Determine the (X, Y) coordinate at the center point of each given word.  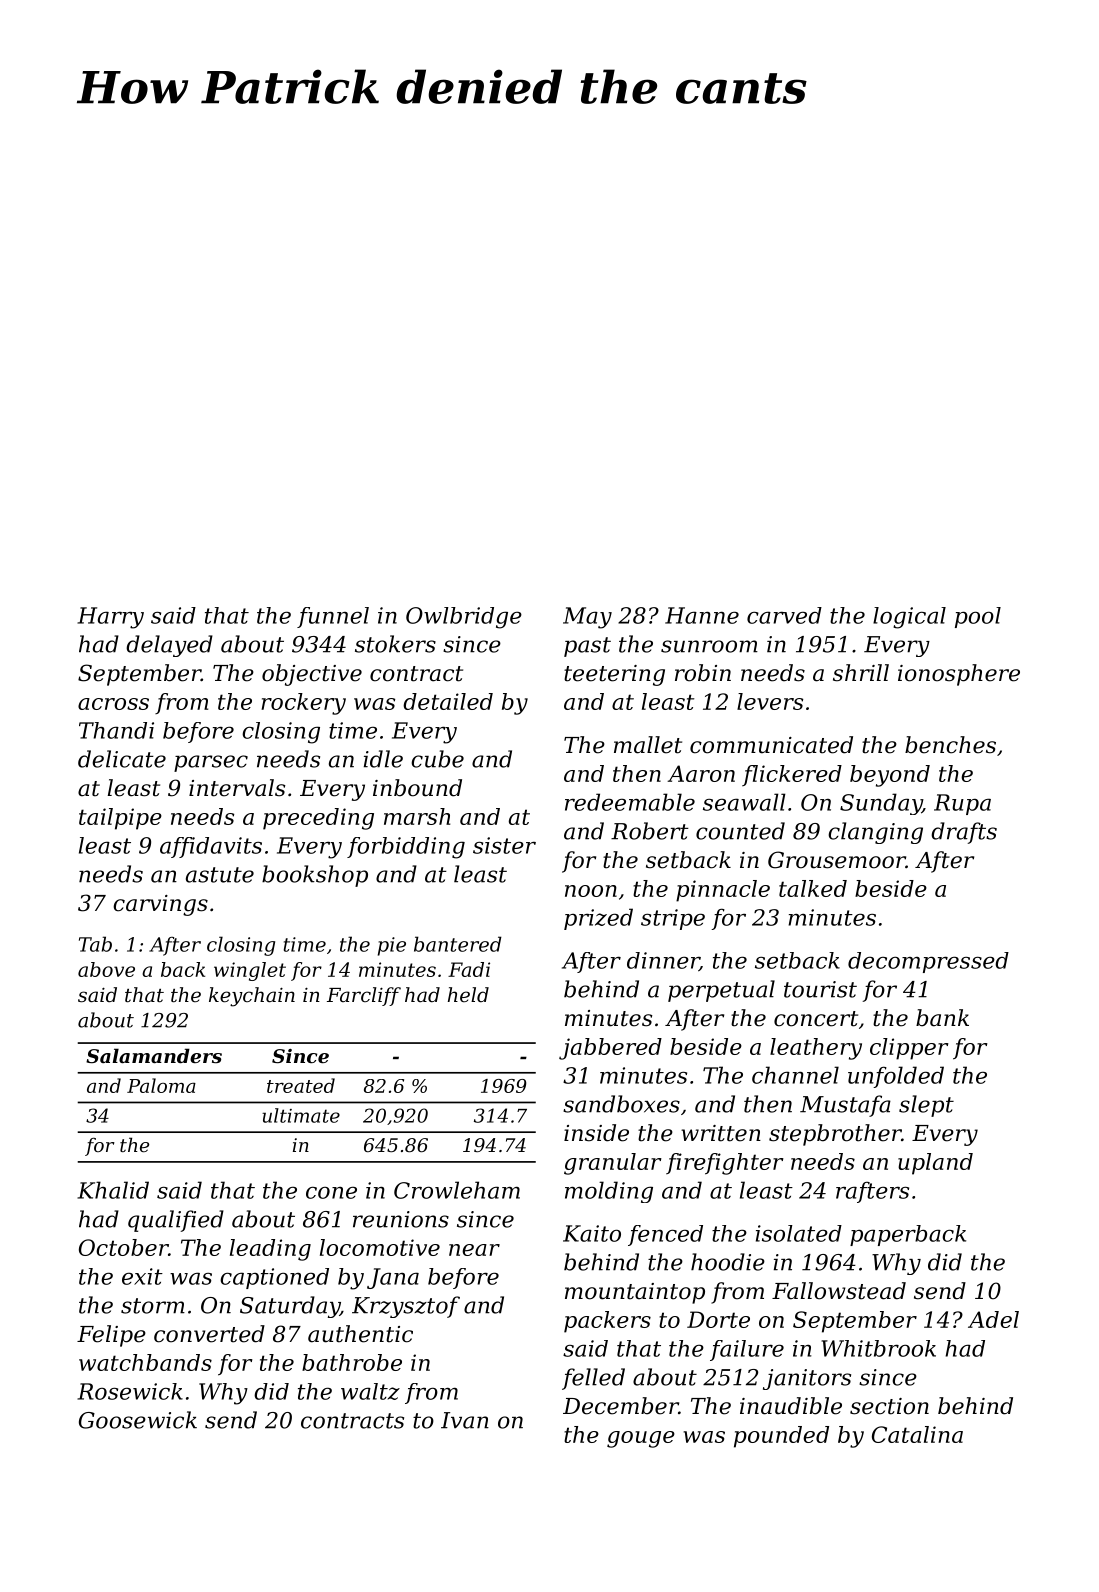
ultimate (301, 1115)
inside (596, 1133)
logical (909, 618)
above (106, 969)
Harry (110, 618)
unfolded (896, 1077)
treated (301, 1085)
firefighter (725, 1164)
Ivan (465, 1420)
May (587, 618)
